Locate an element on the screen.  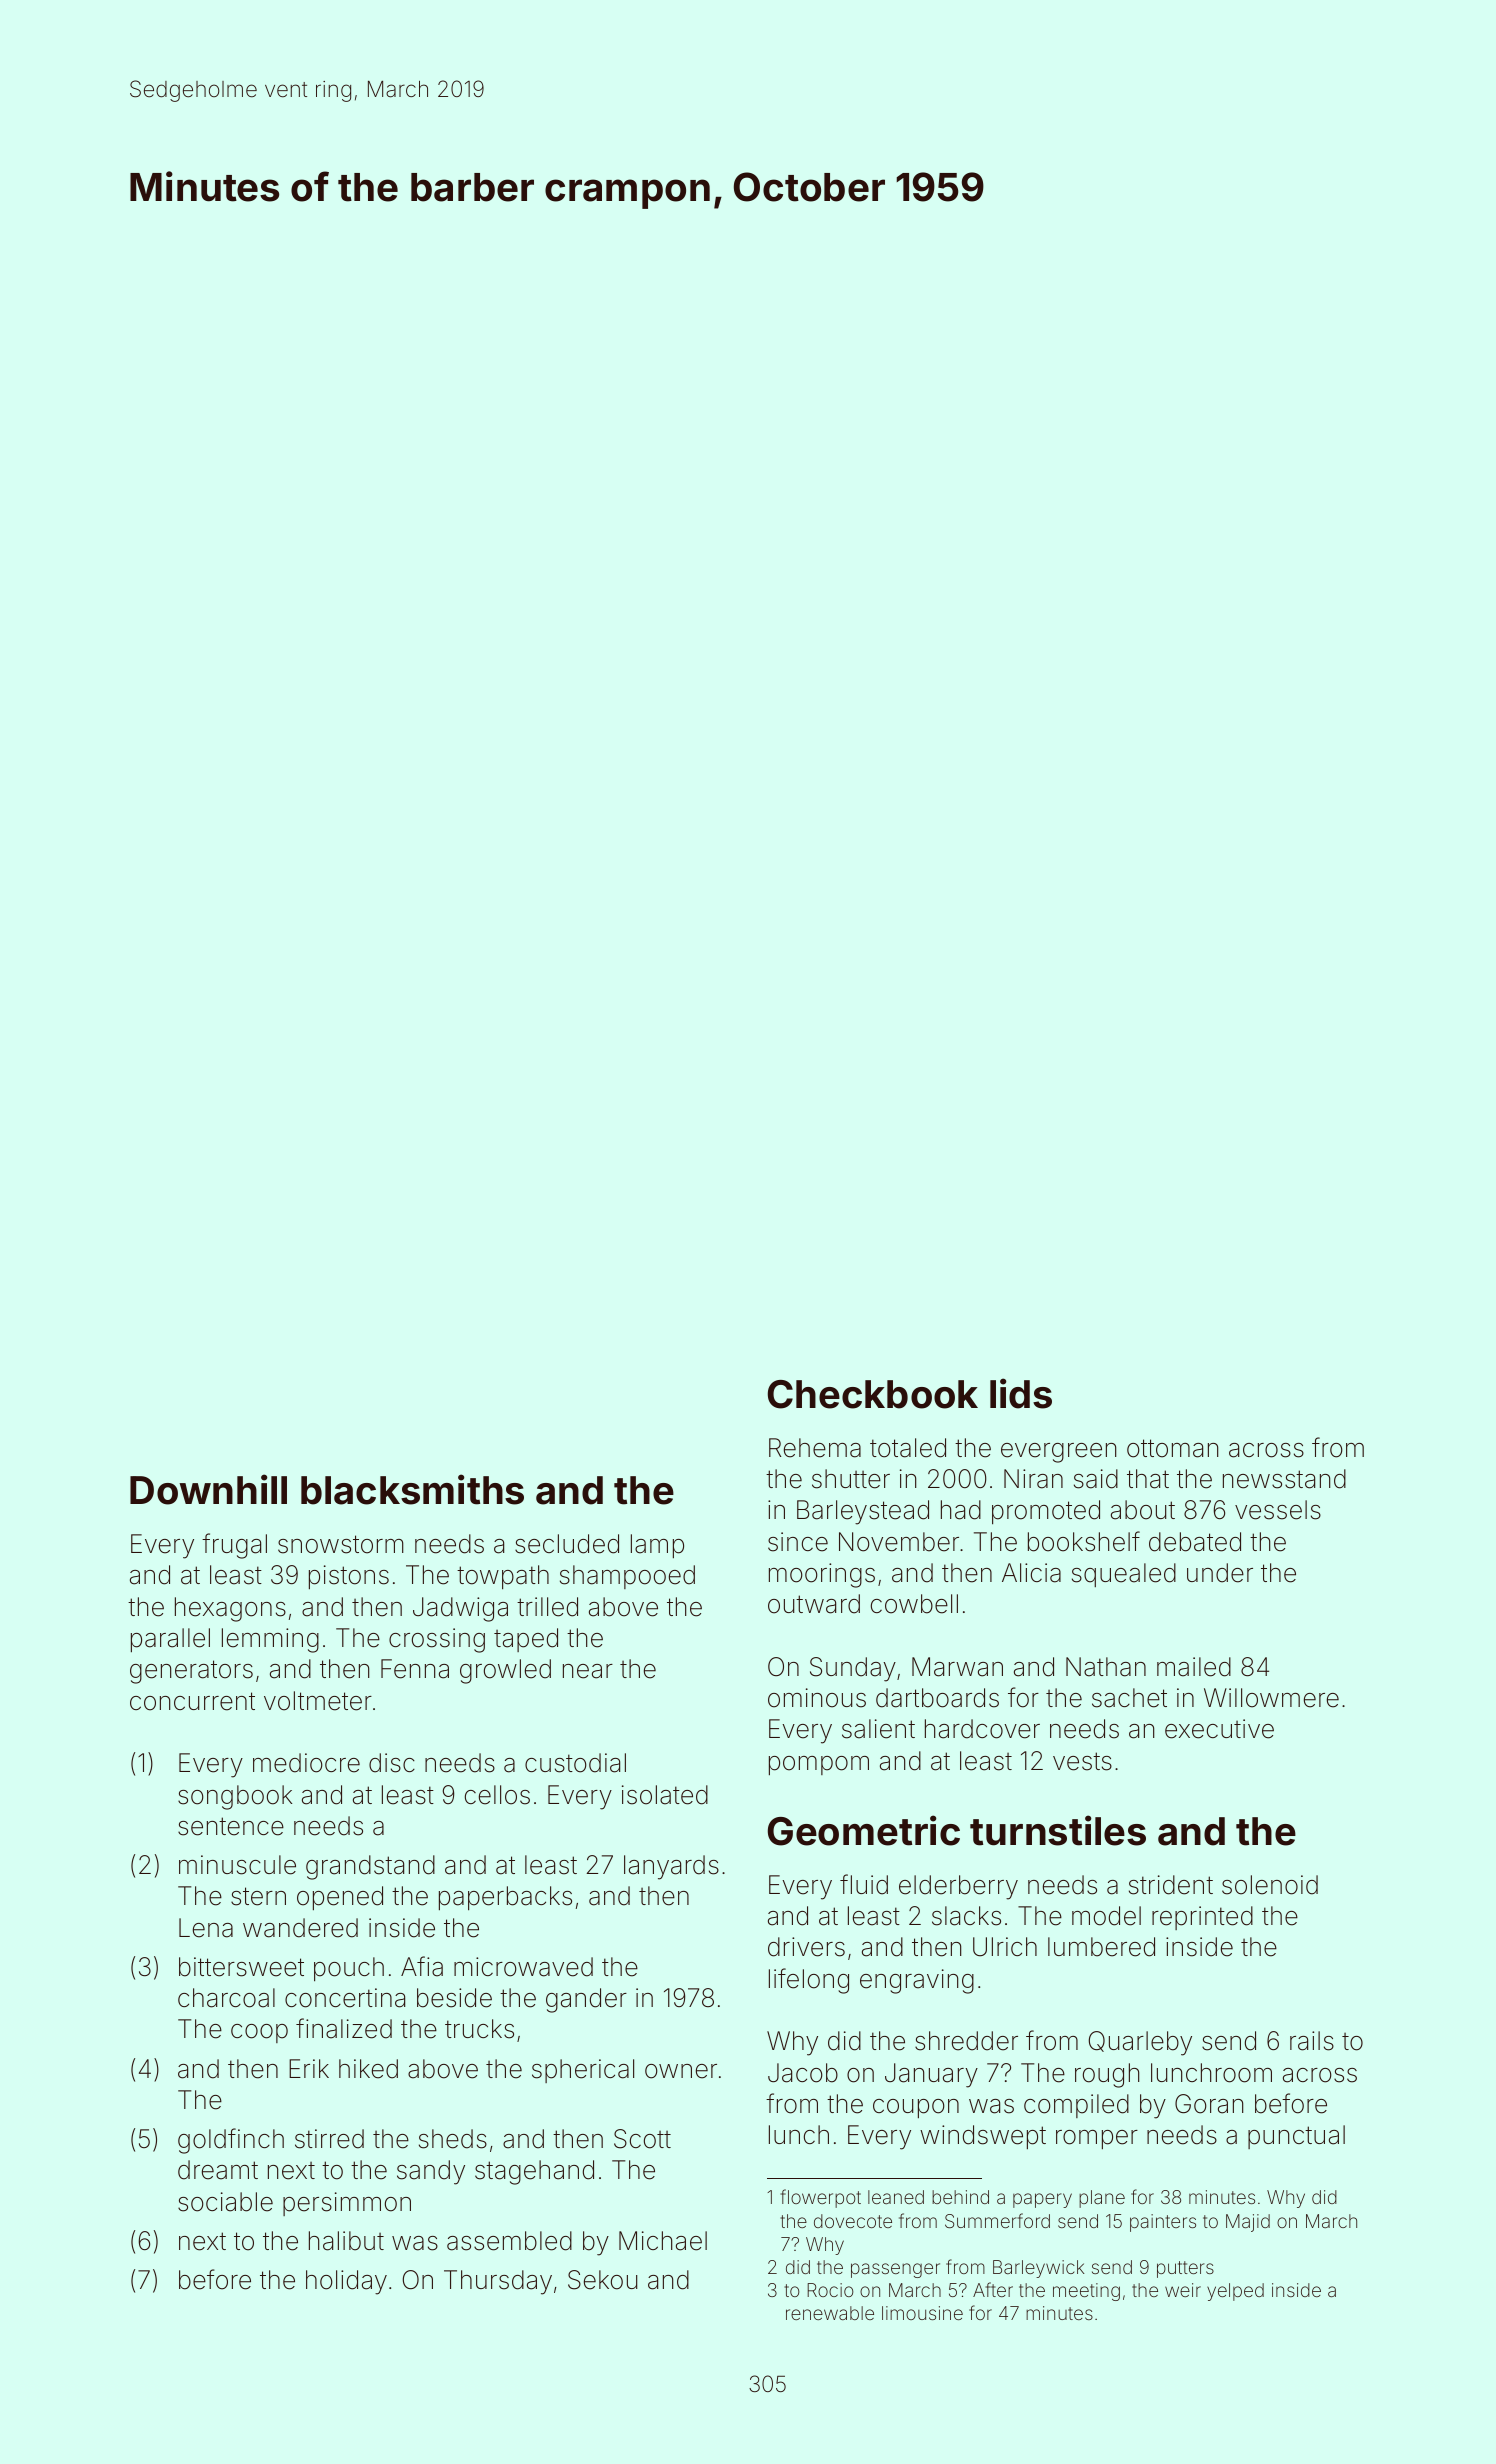
holiday is located at coordinates (346, 2282).
